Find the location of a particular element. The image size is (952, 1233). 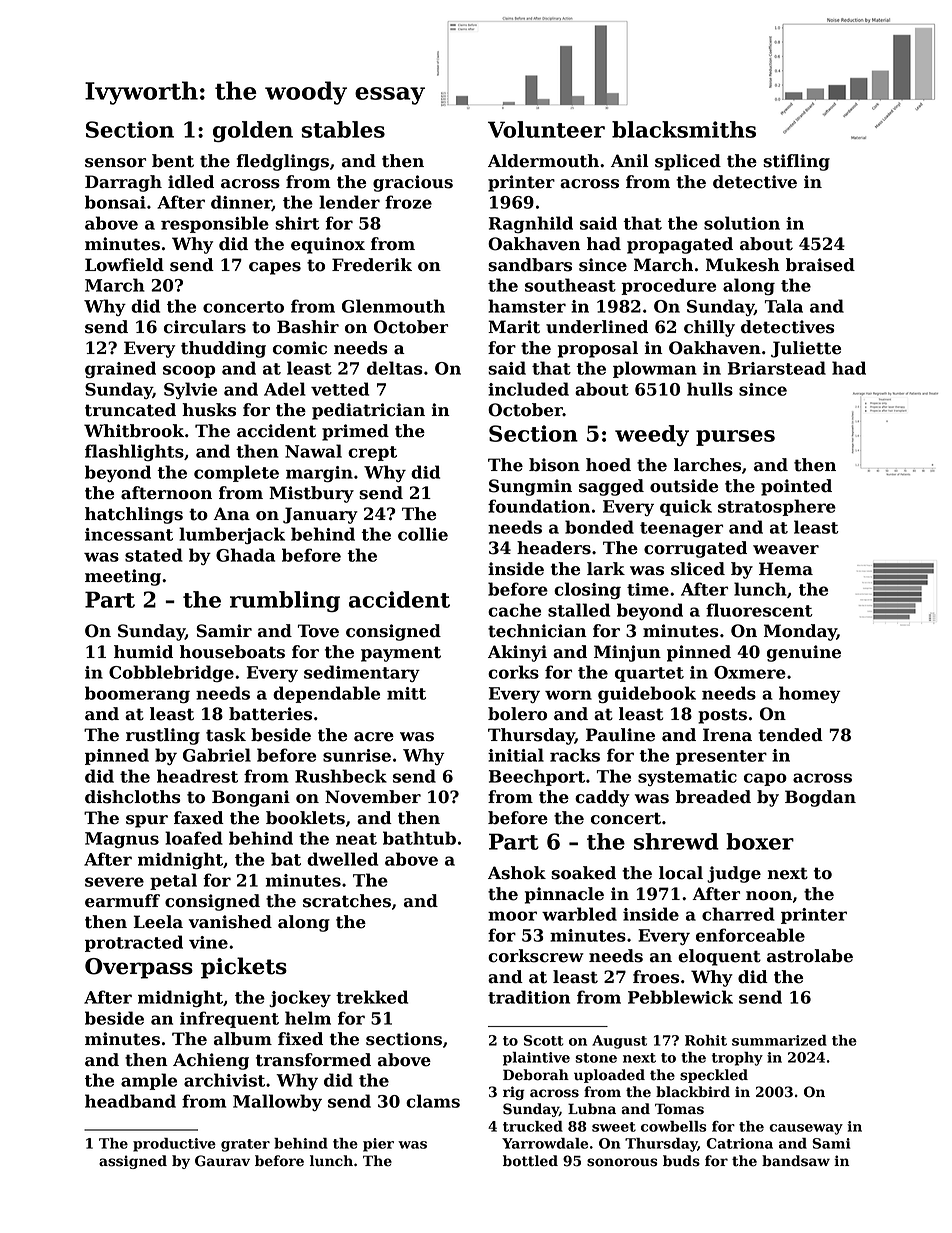

stables is located at coordinates (343, 129).
